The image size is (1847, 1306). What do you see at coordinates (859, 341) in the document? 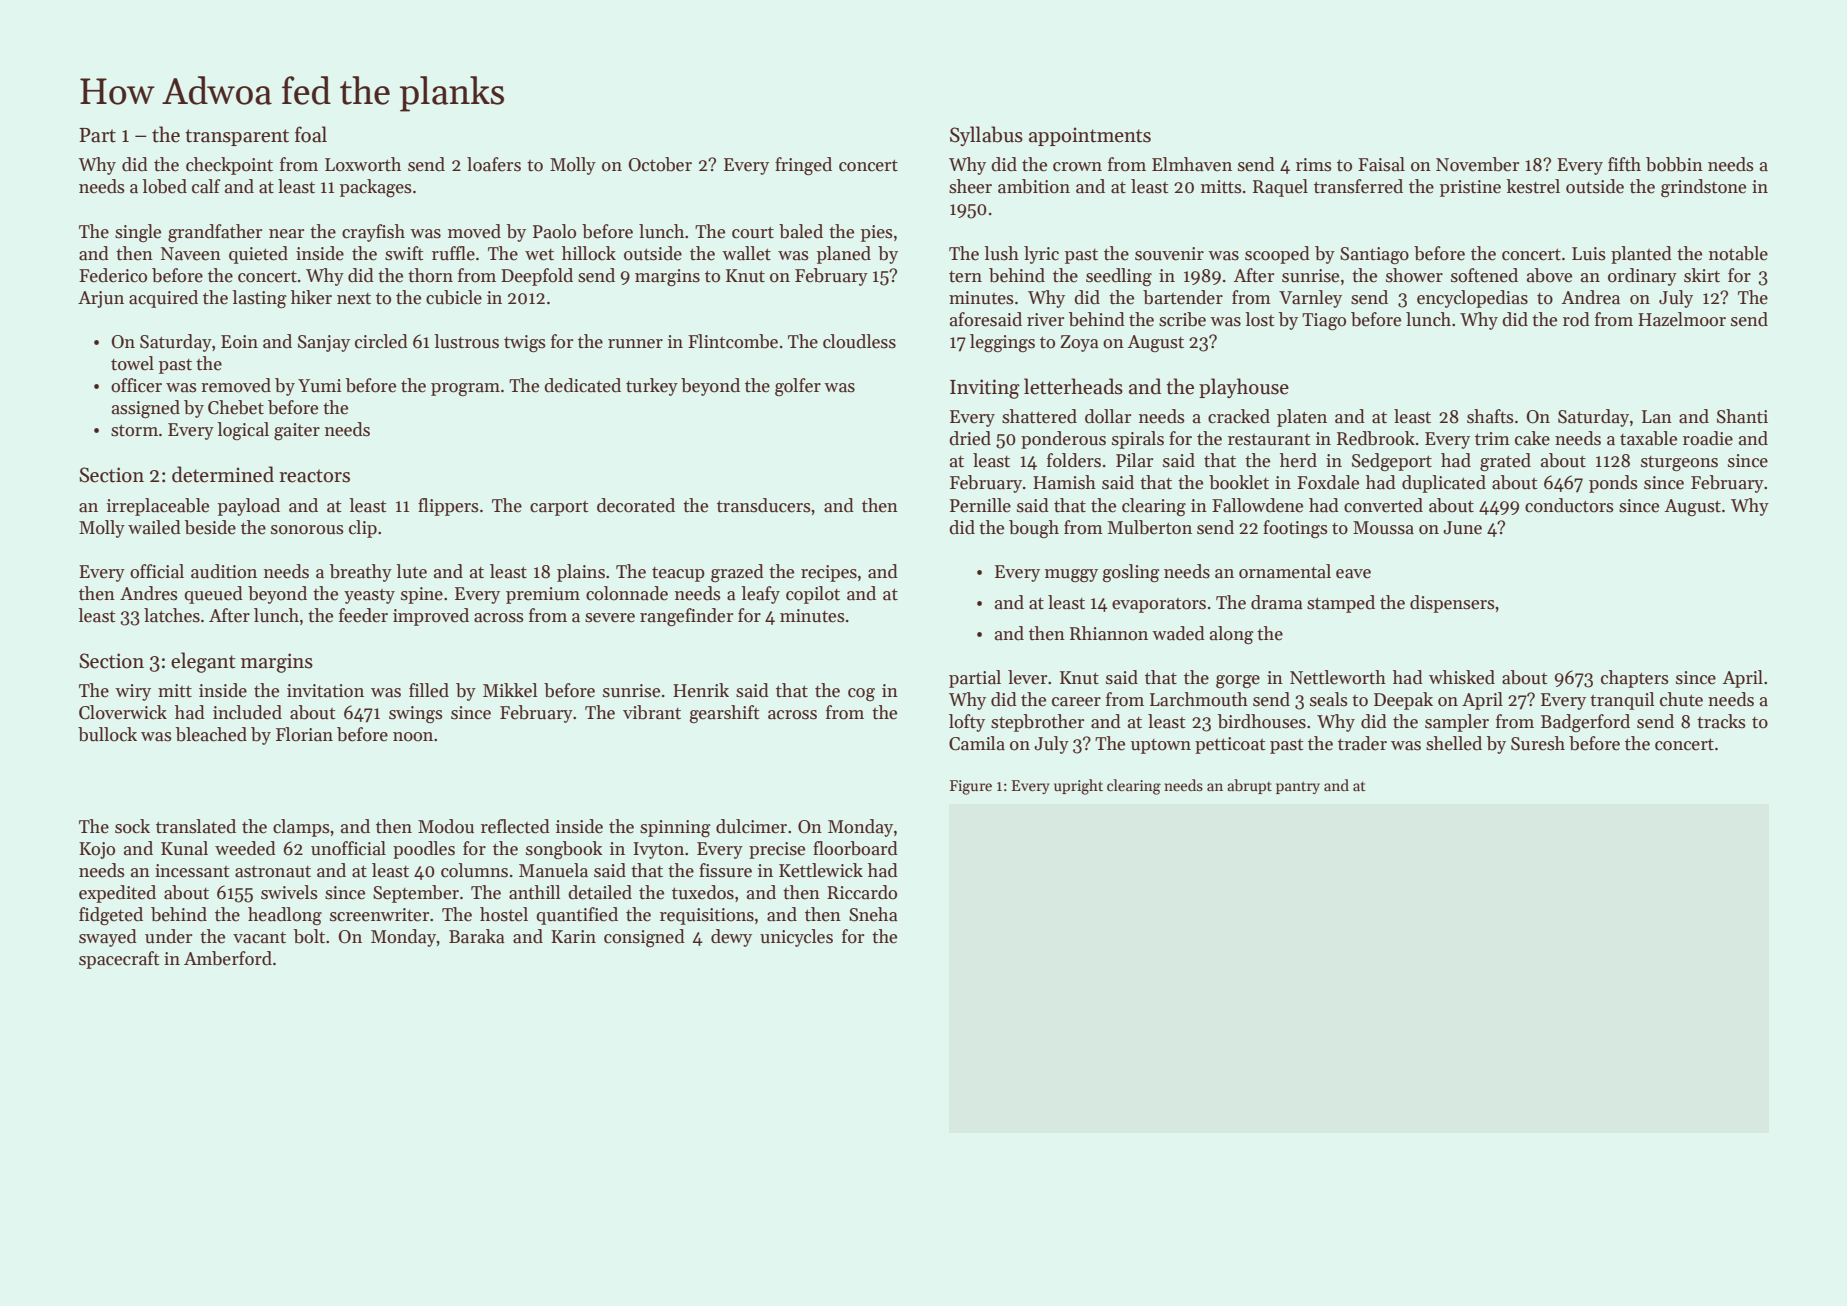
I see `cloudless` at bounding box center [859, 341].
